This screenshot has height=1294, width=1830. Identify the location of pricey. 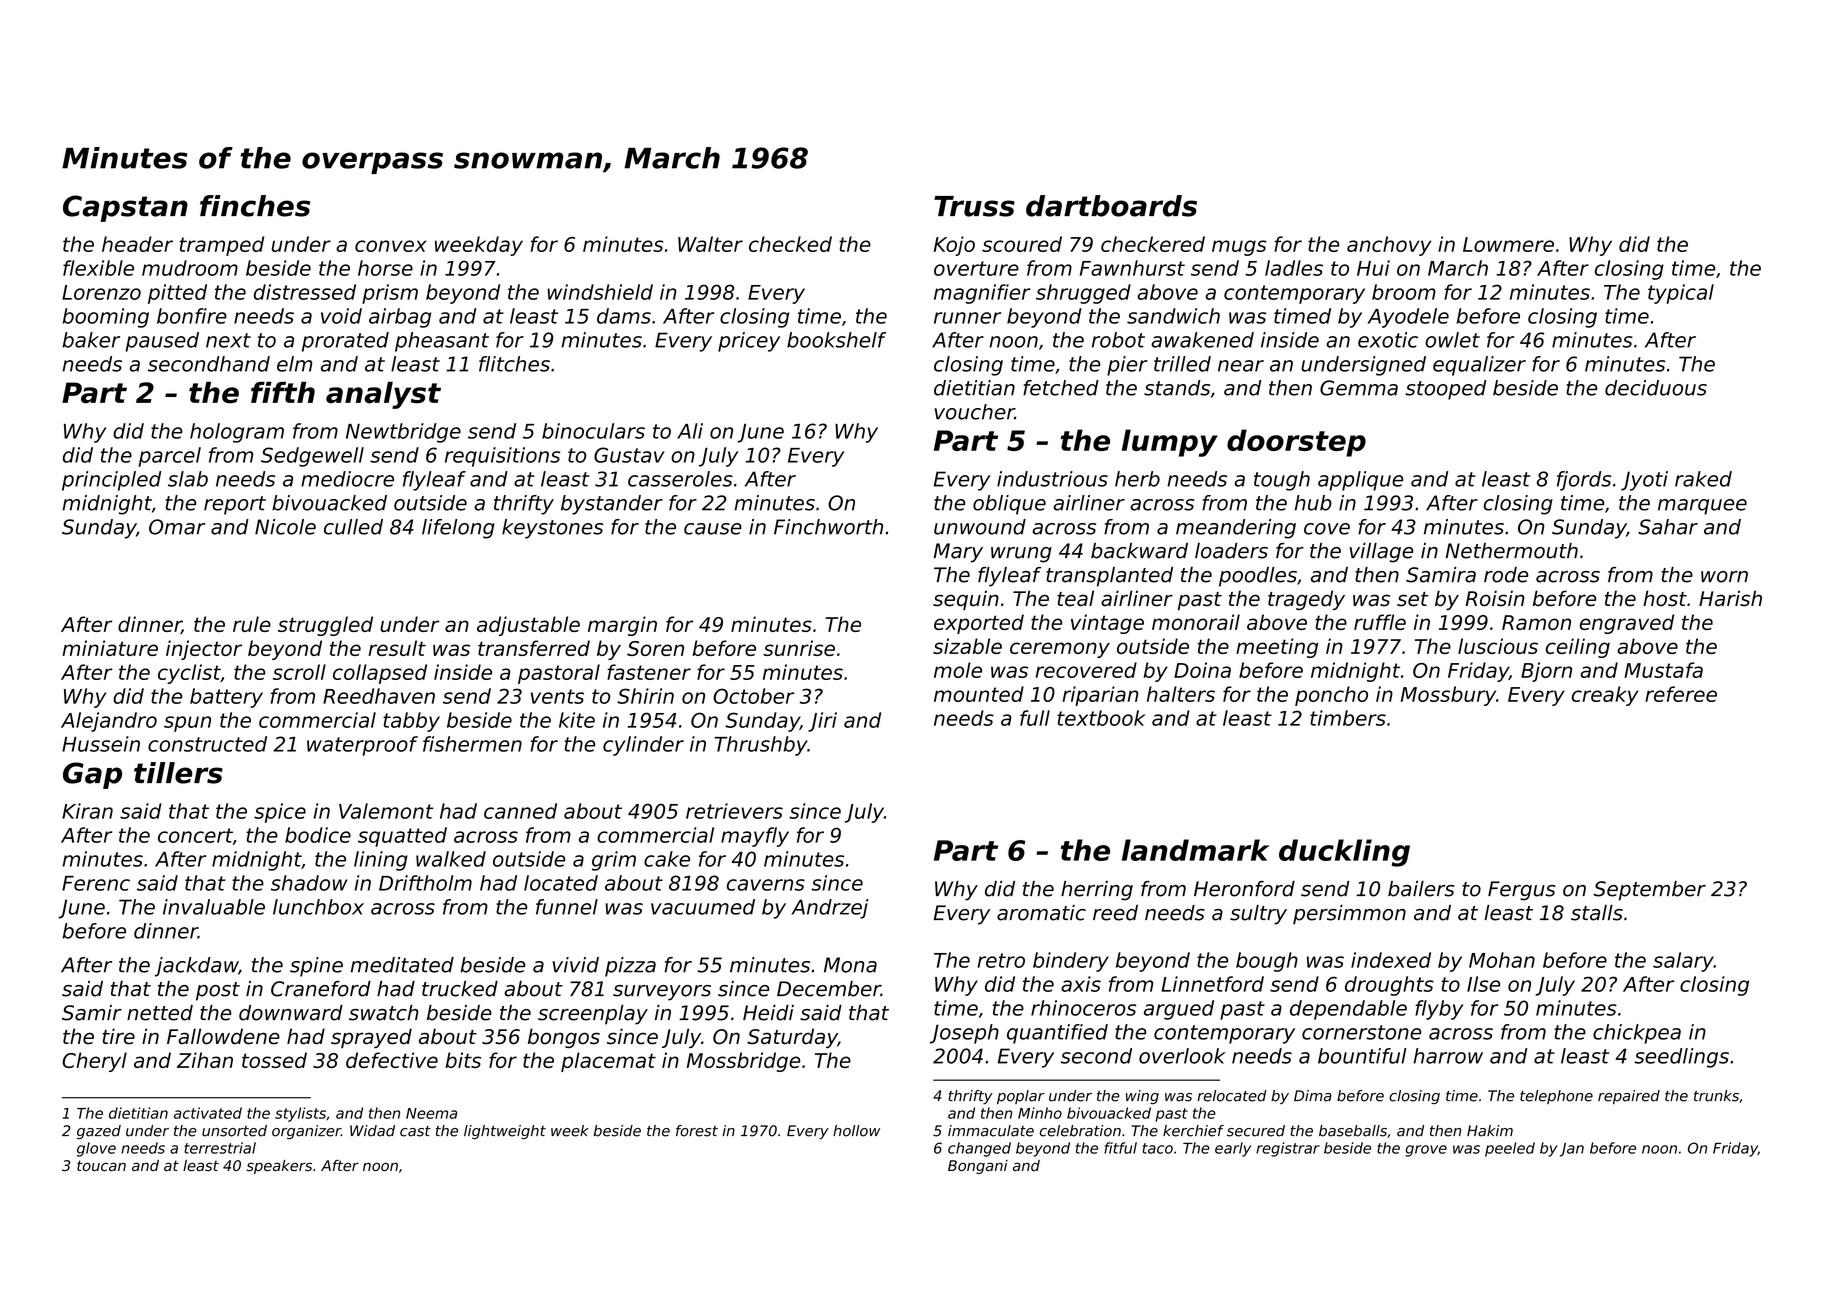
(749, 342).
